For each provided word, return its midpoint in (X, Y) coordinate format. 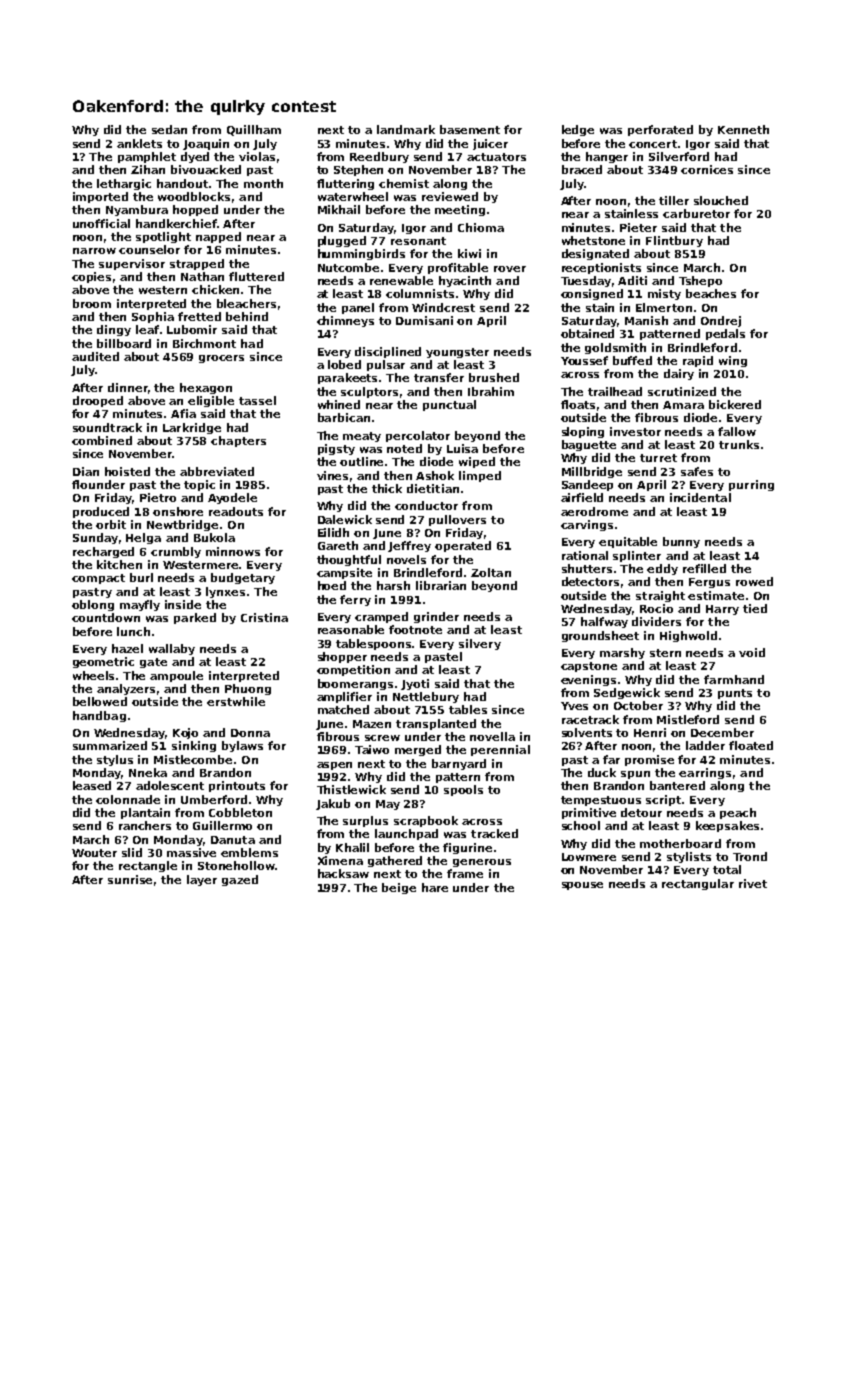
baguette (589, 445)
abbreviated (217, 471)
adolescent (170, 785)
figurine (467, 848)
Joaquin (206, 144)
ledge (578, 130)
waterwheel (353, 196)
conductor (426, 505)
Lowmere (589, 857)
